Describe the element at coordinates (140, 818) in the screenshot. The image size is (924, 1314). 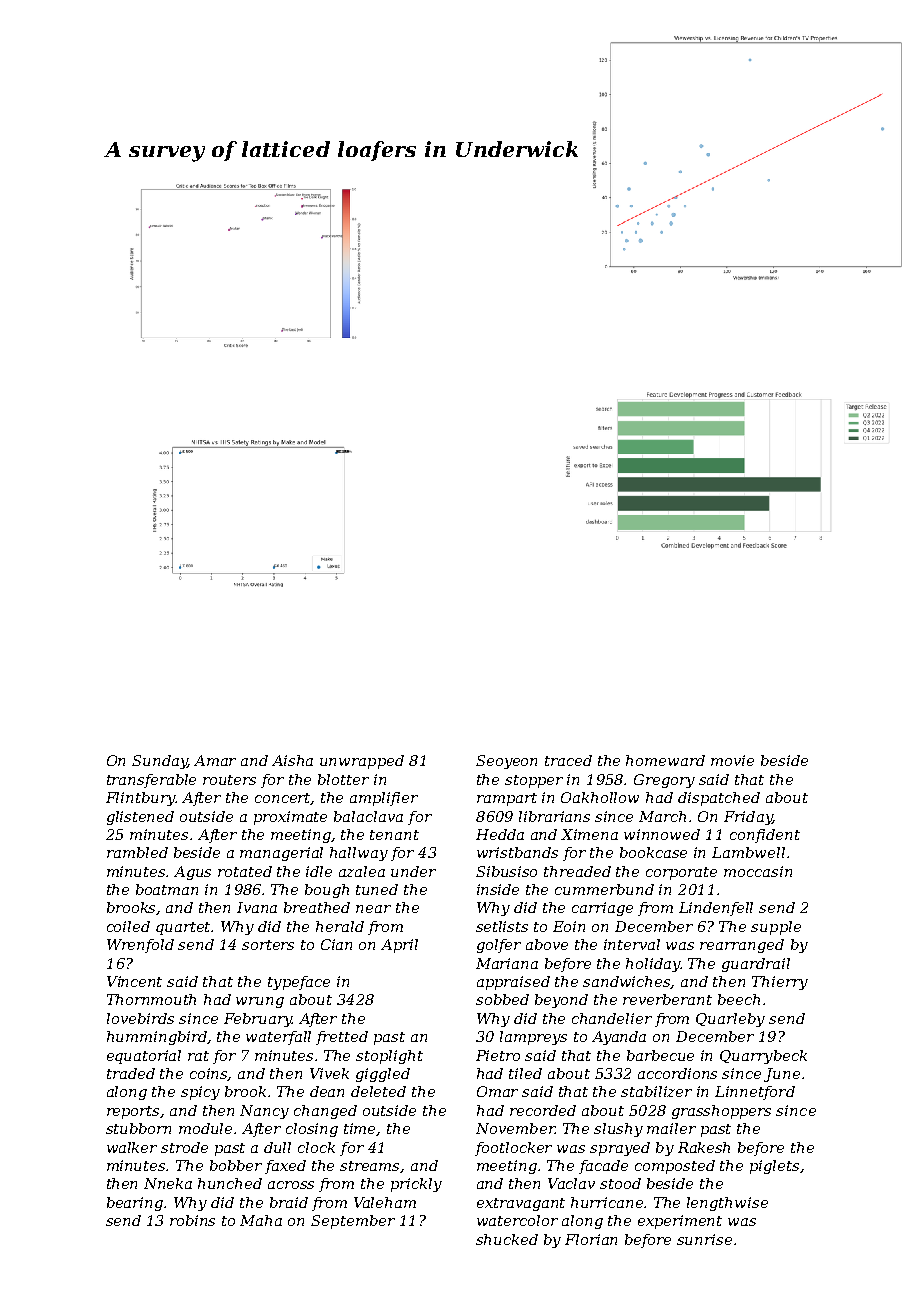
I see `glistened` at that location.
